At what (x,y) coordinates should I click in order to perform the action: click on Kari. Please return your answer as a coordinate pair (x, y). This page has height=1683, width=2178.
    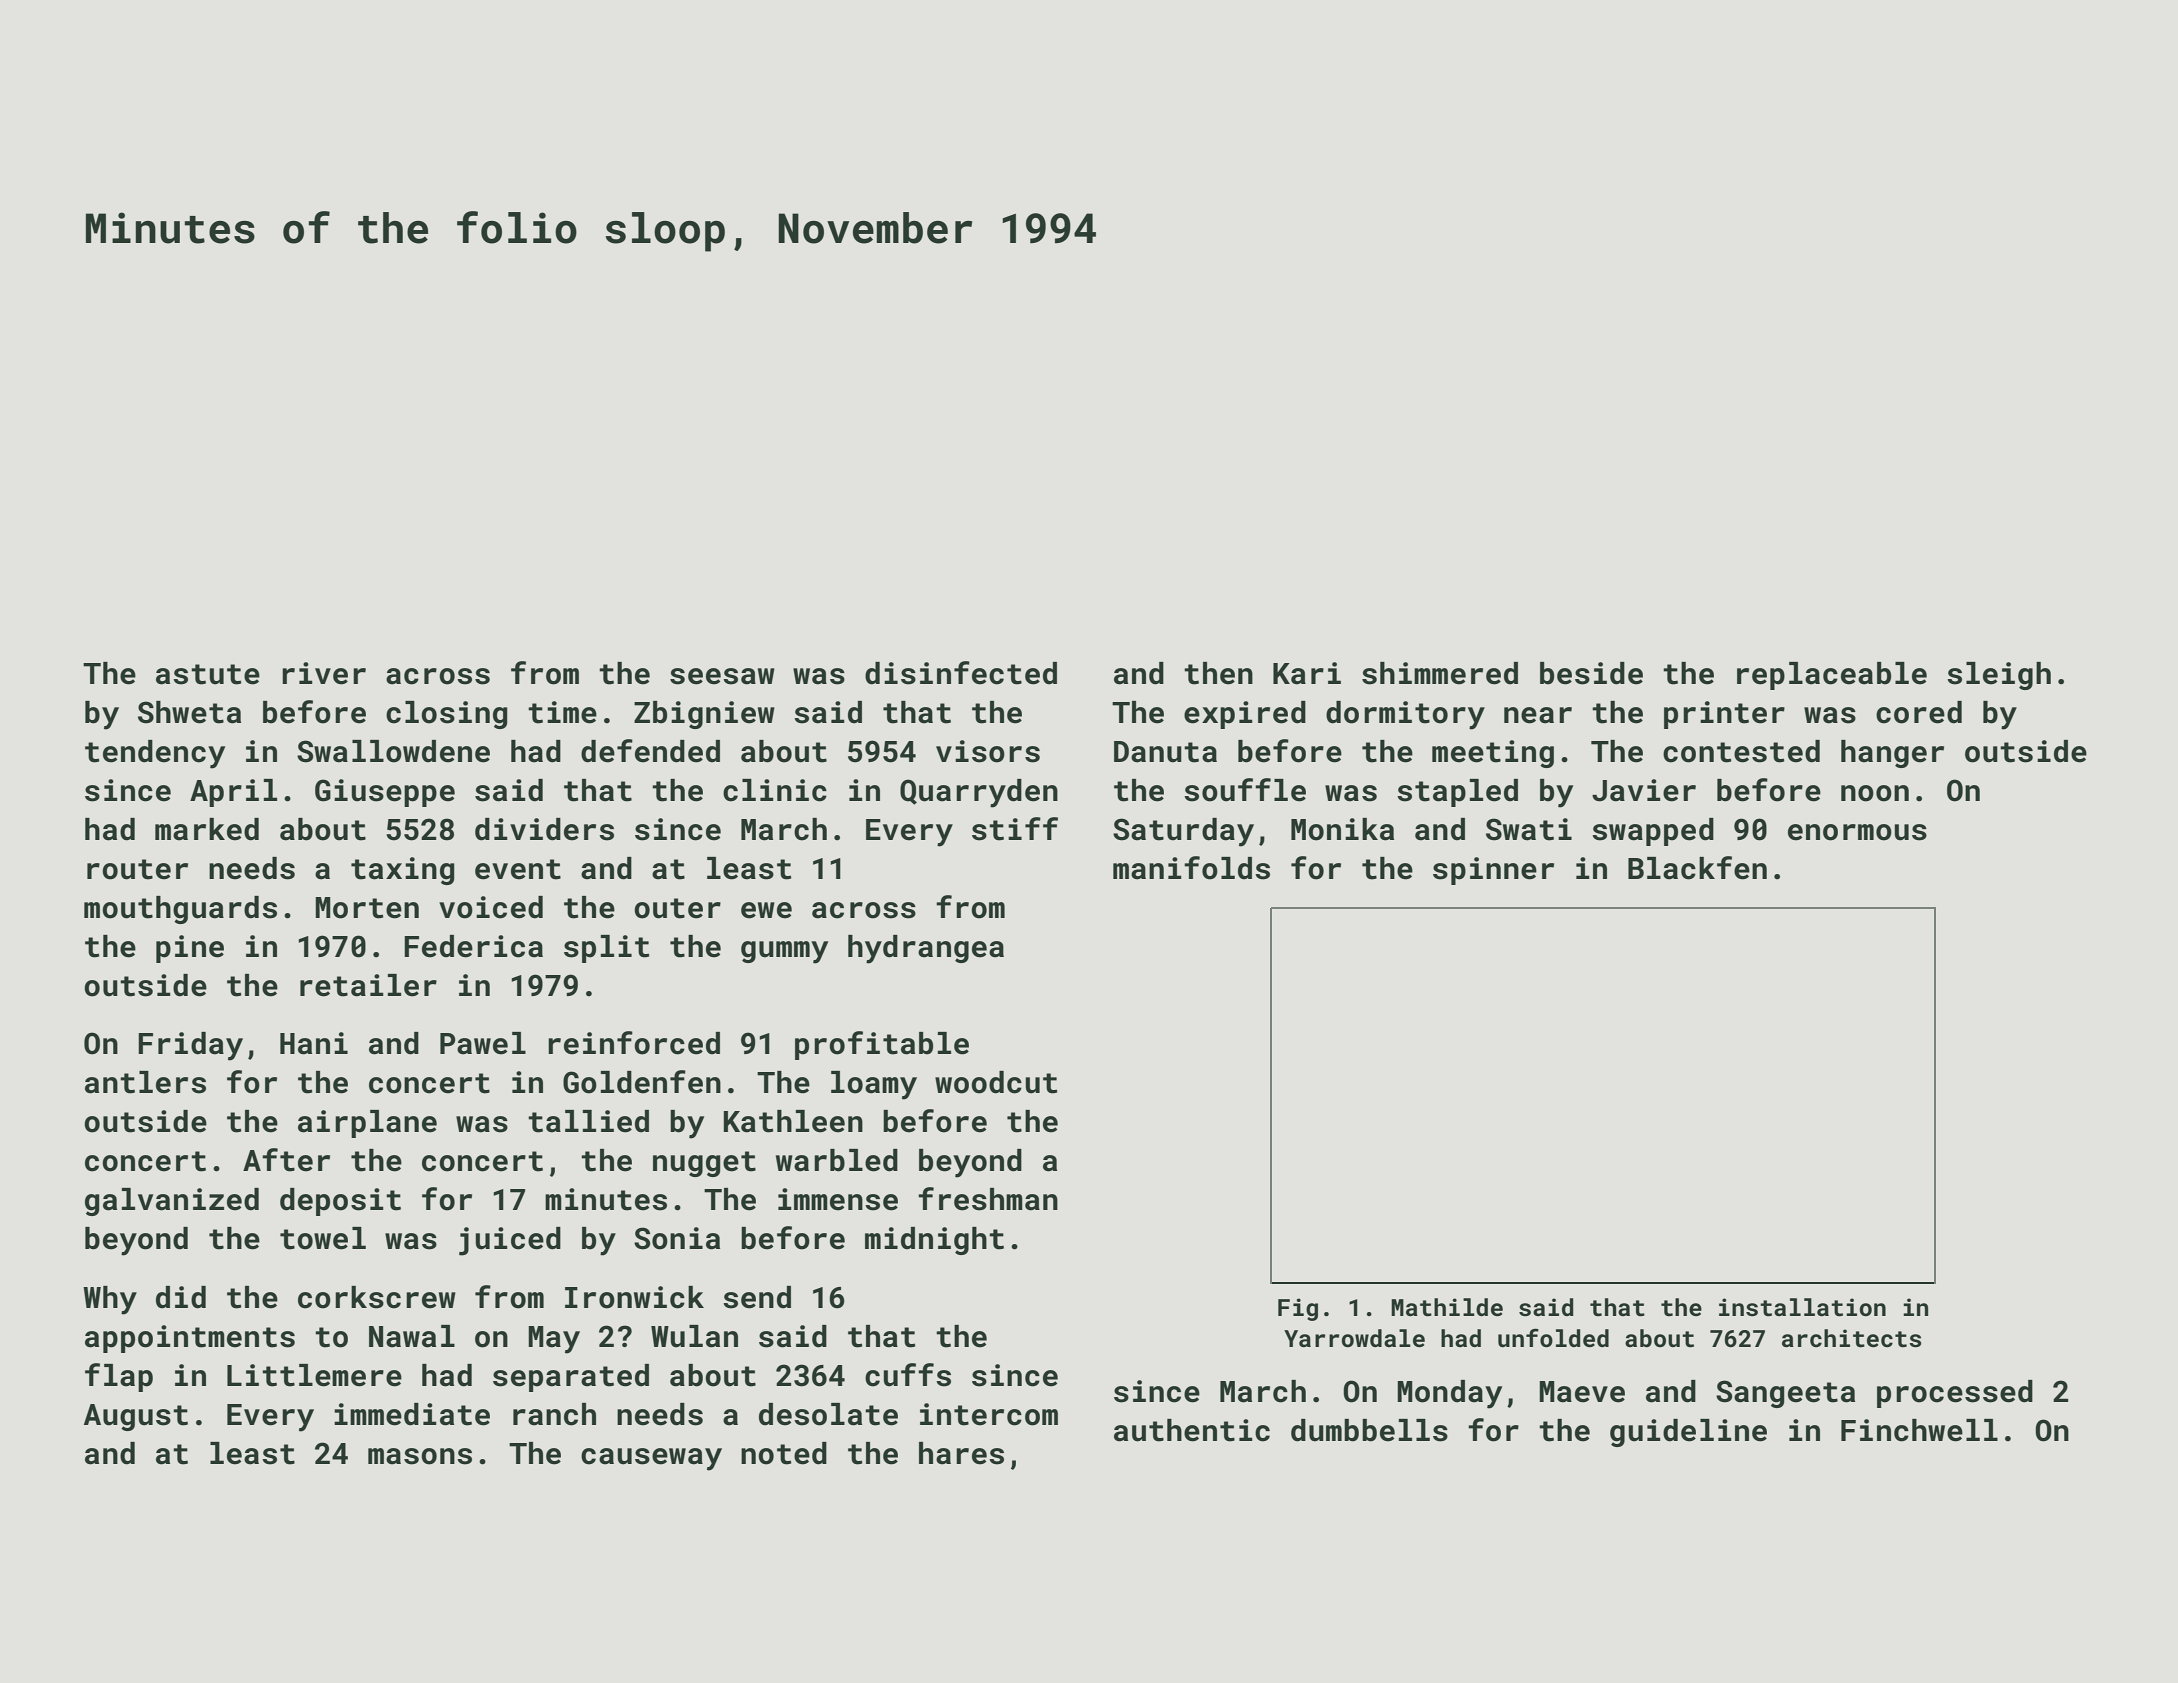
    Looking at the image, I should click on (1307, 673).
